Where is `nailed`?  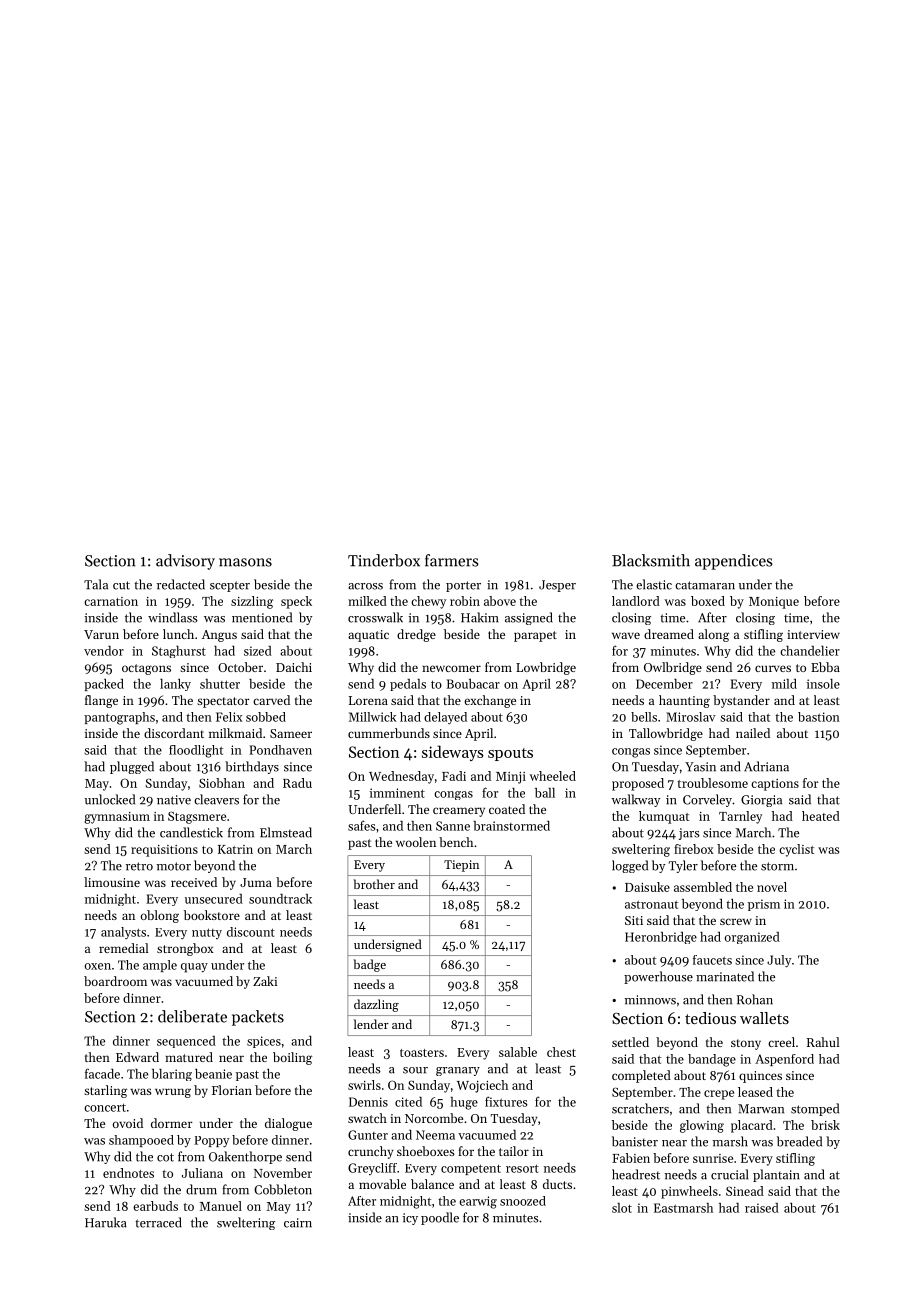 nailed is located at coordinates (753, 733).
